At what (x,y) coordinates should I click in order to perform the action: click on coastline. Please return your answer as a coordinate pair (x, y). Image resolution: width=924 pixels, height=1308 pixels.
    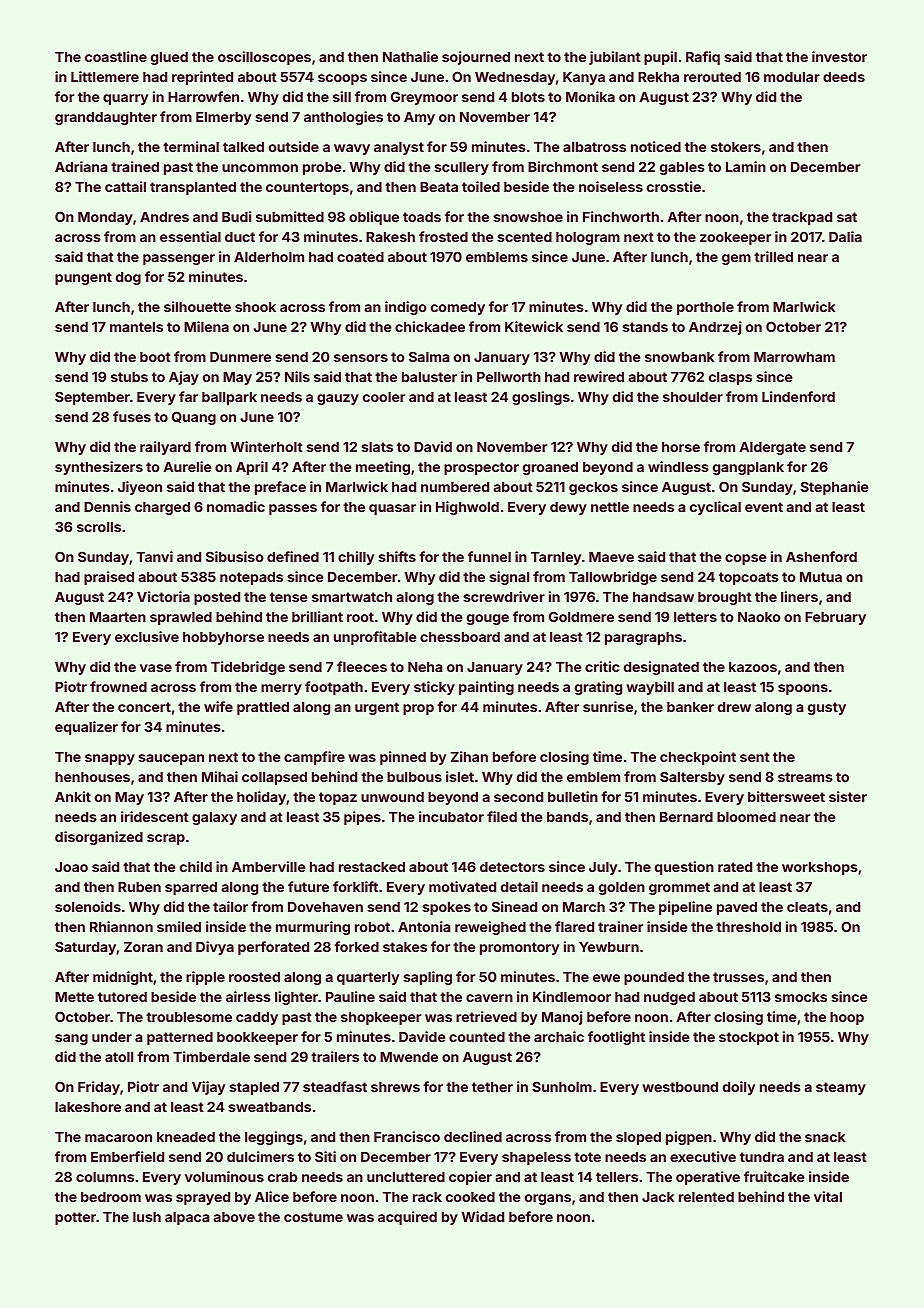
    Looking at the image, I should click on (116, 56).
